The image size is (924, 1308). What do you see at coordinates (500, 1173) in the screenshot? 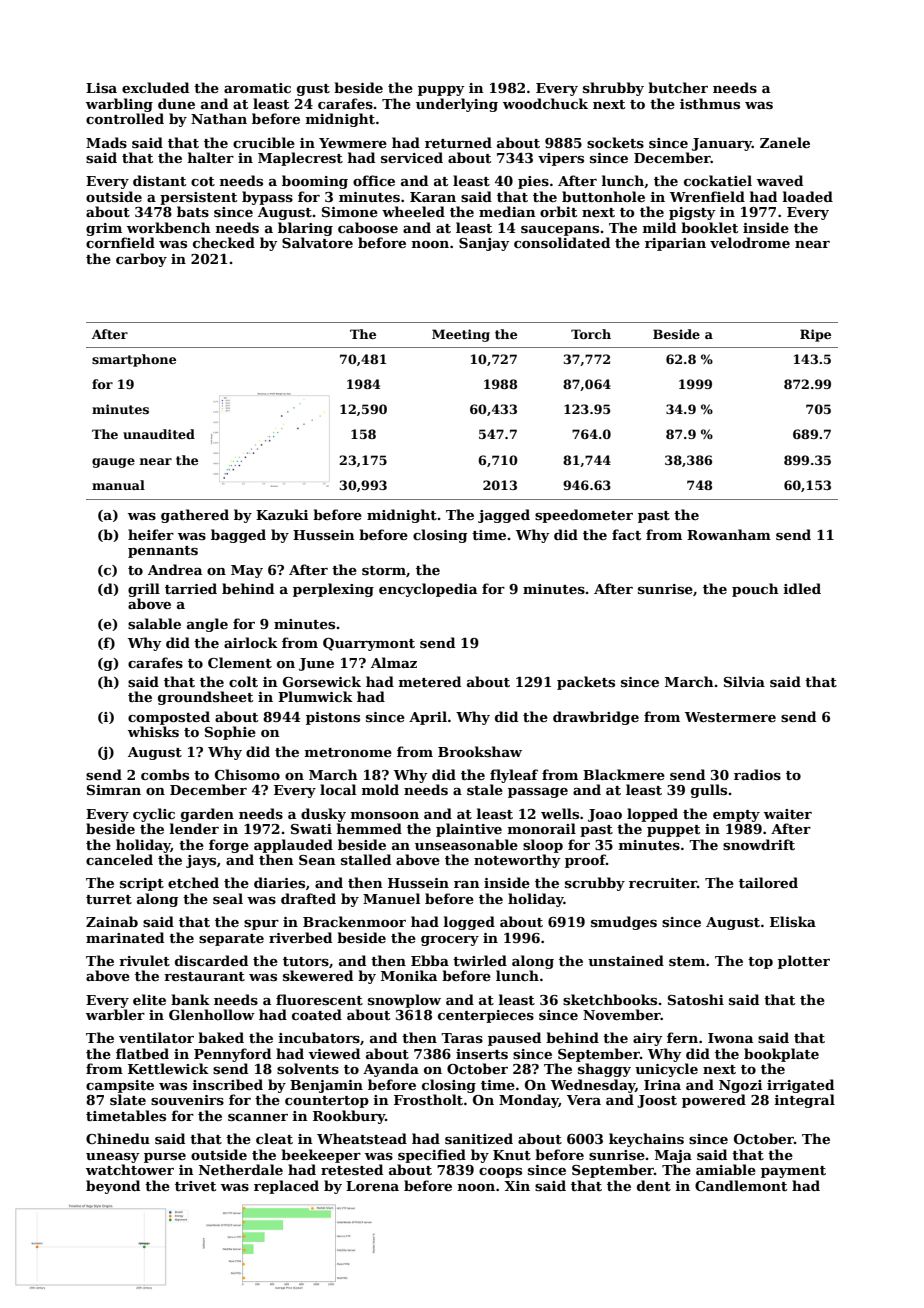
I see `coops` at bounding box center [500, 1173].
